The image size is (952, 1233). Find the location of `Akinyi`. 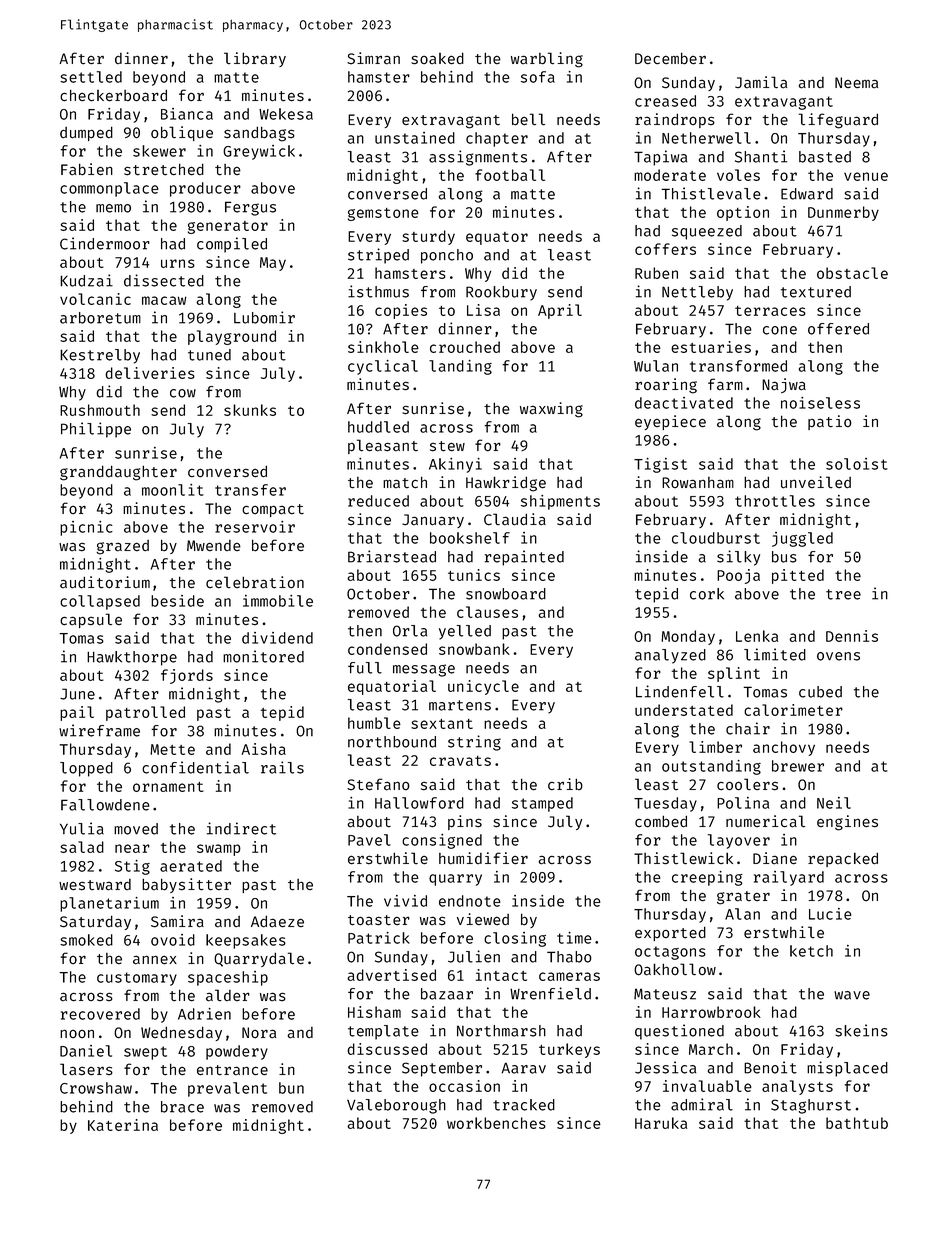

Akinyi is located at coordinates (455, 465).
